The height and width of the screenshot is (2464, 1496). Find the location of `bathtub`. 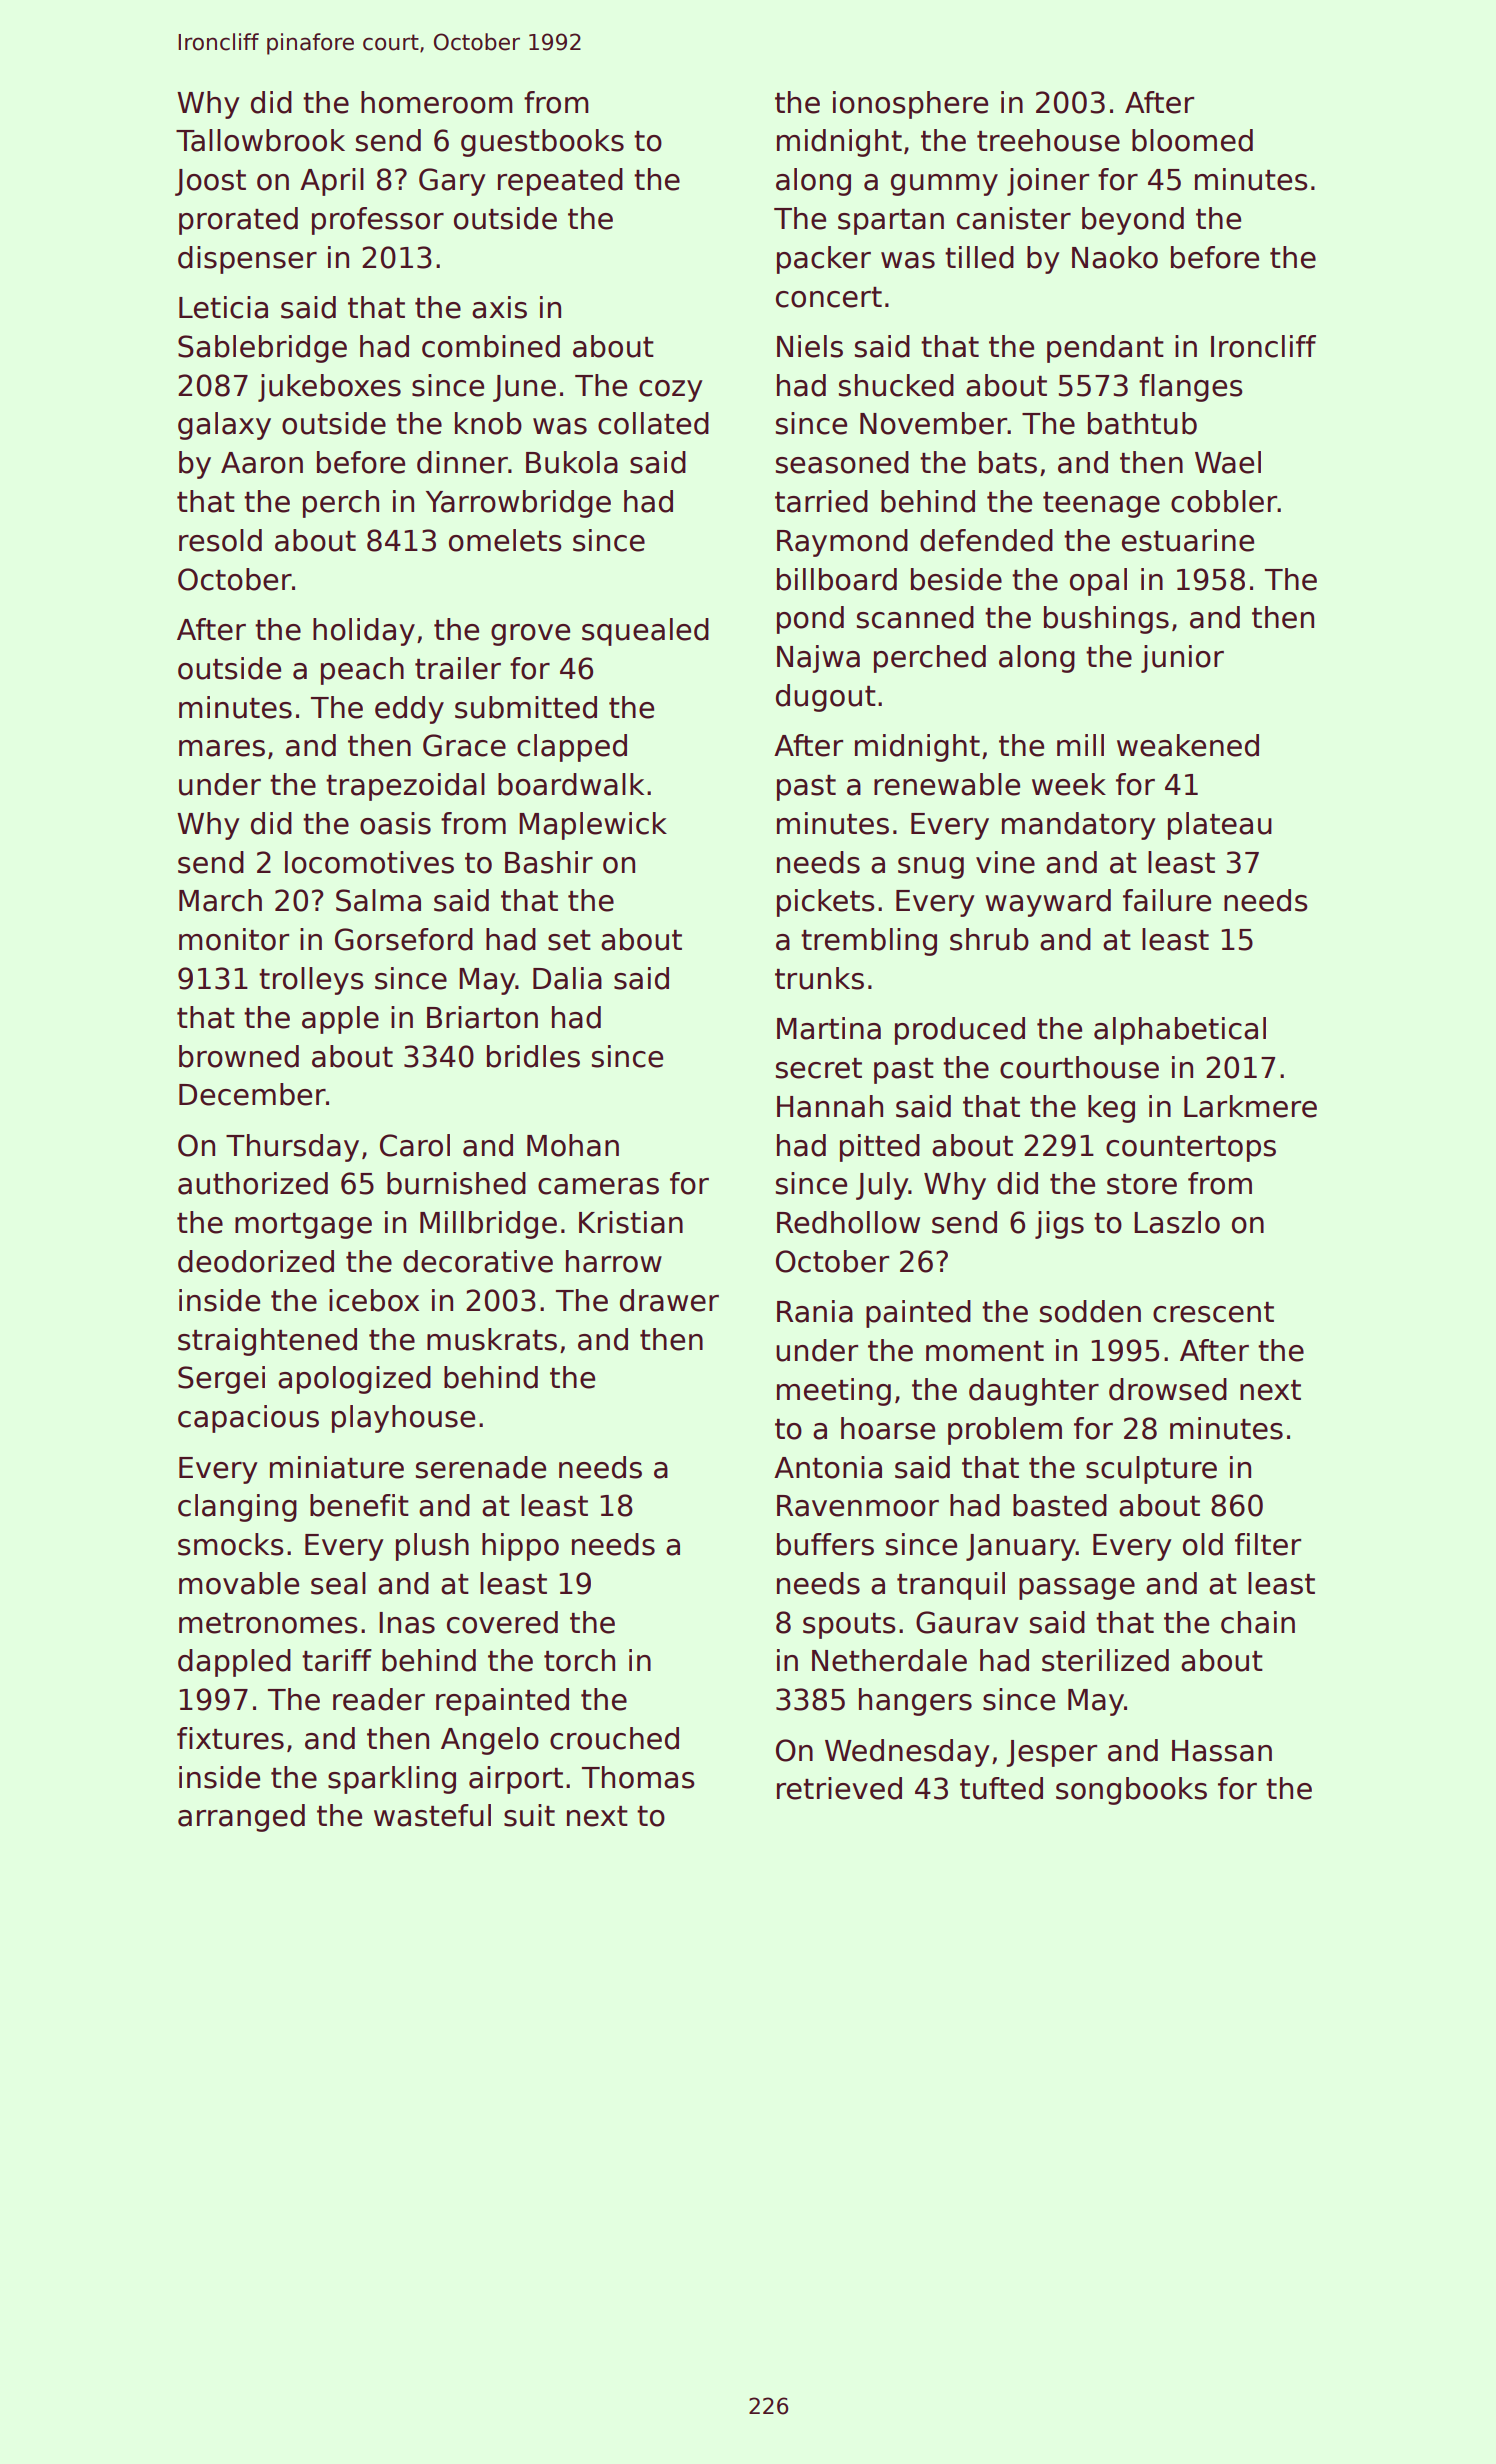

bathtub is located at coordinates (1142, 423).
